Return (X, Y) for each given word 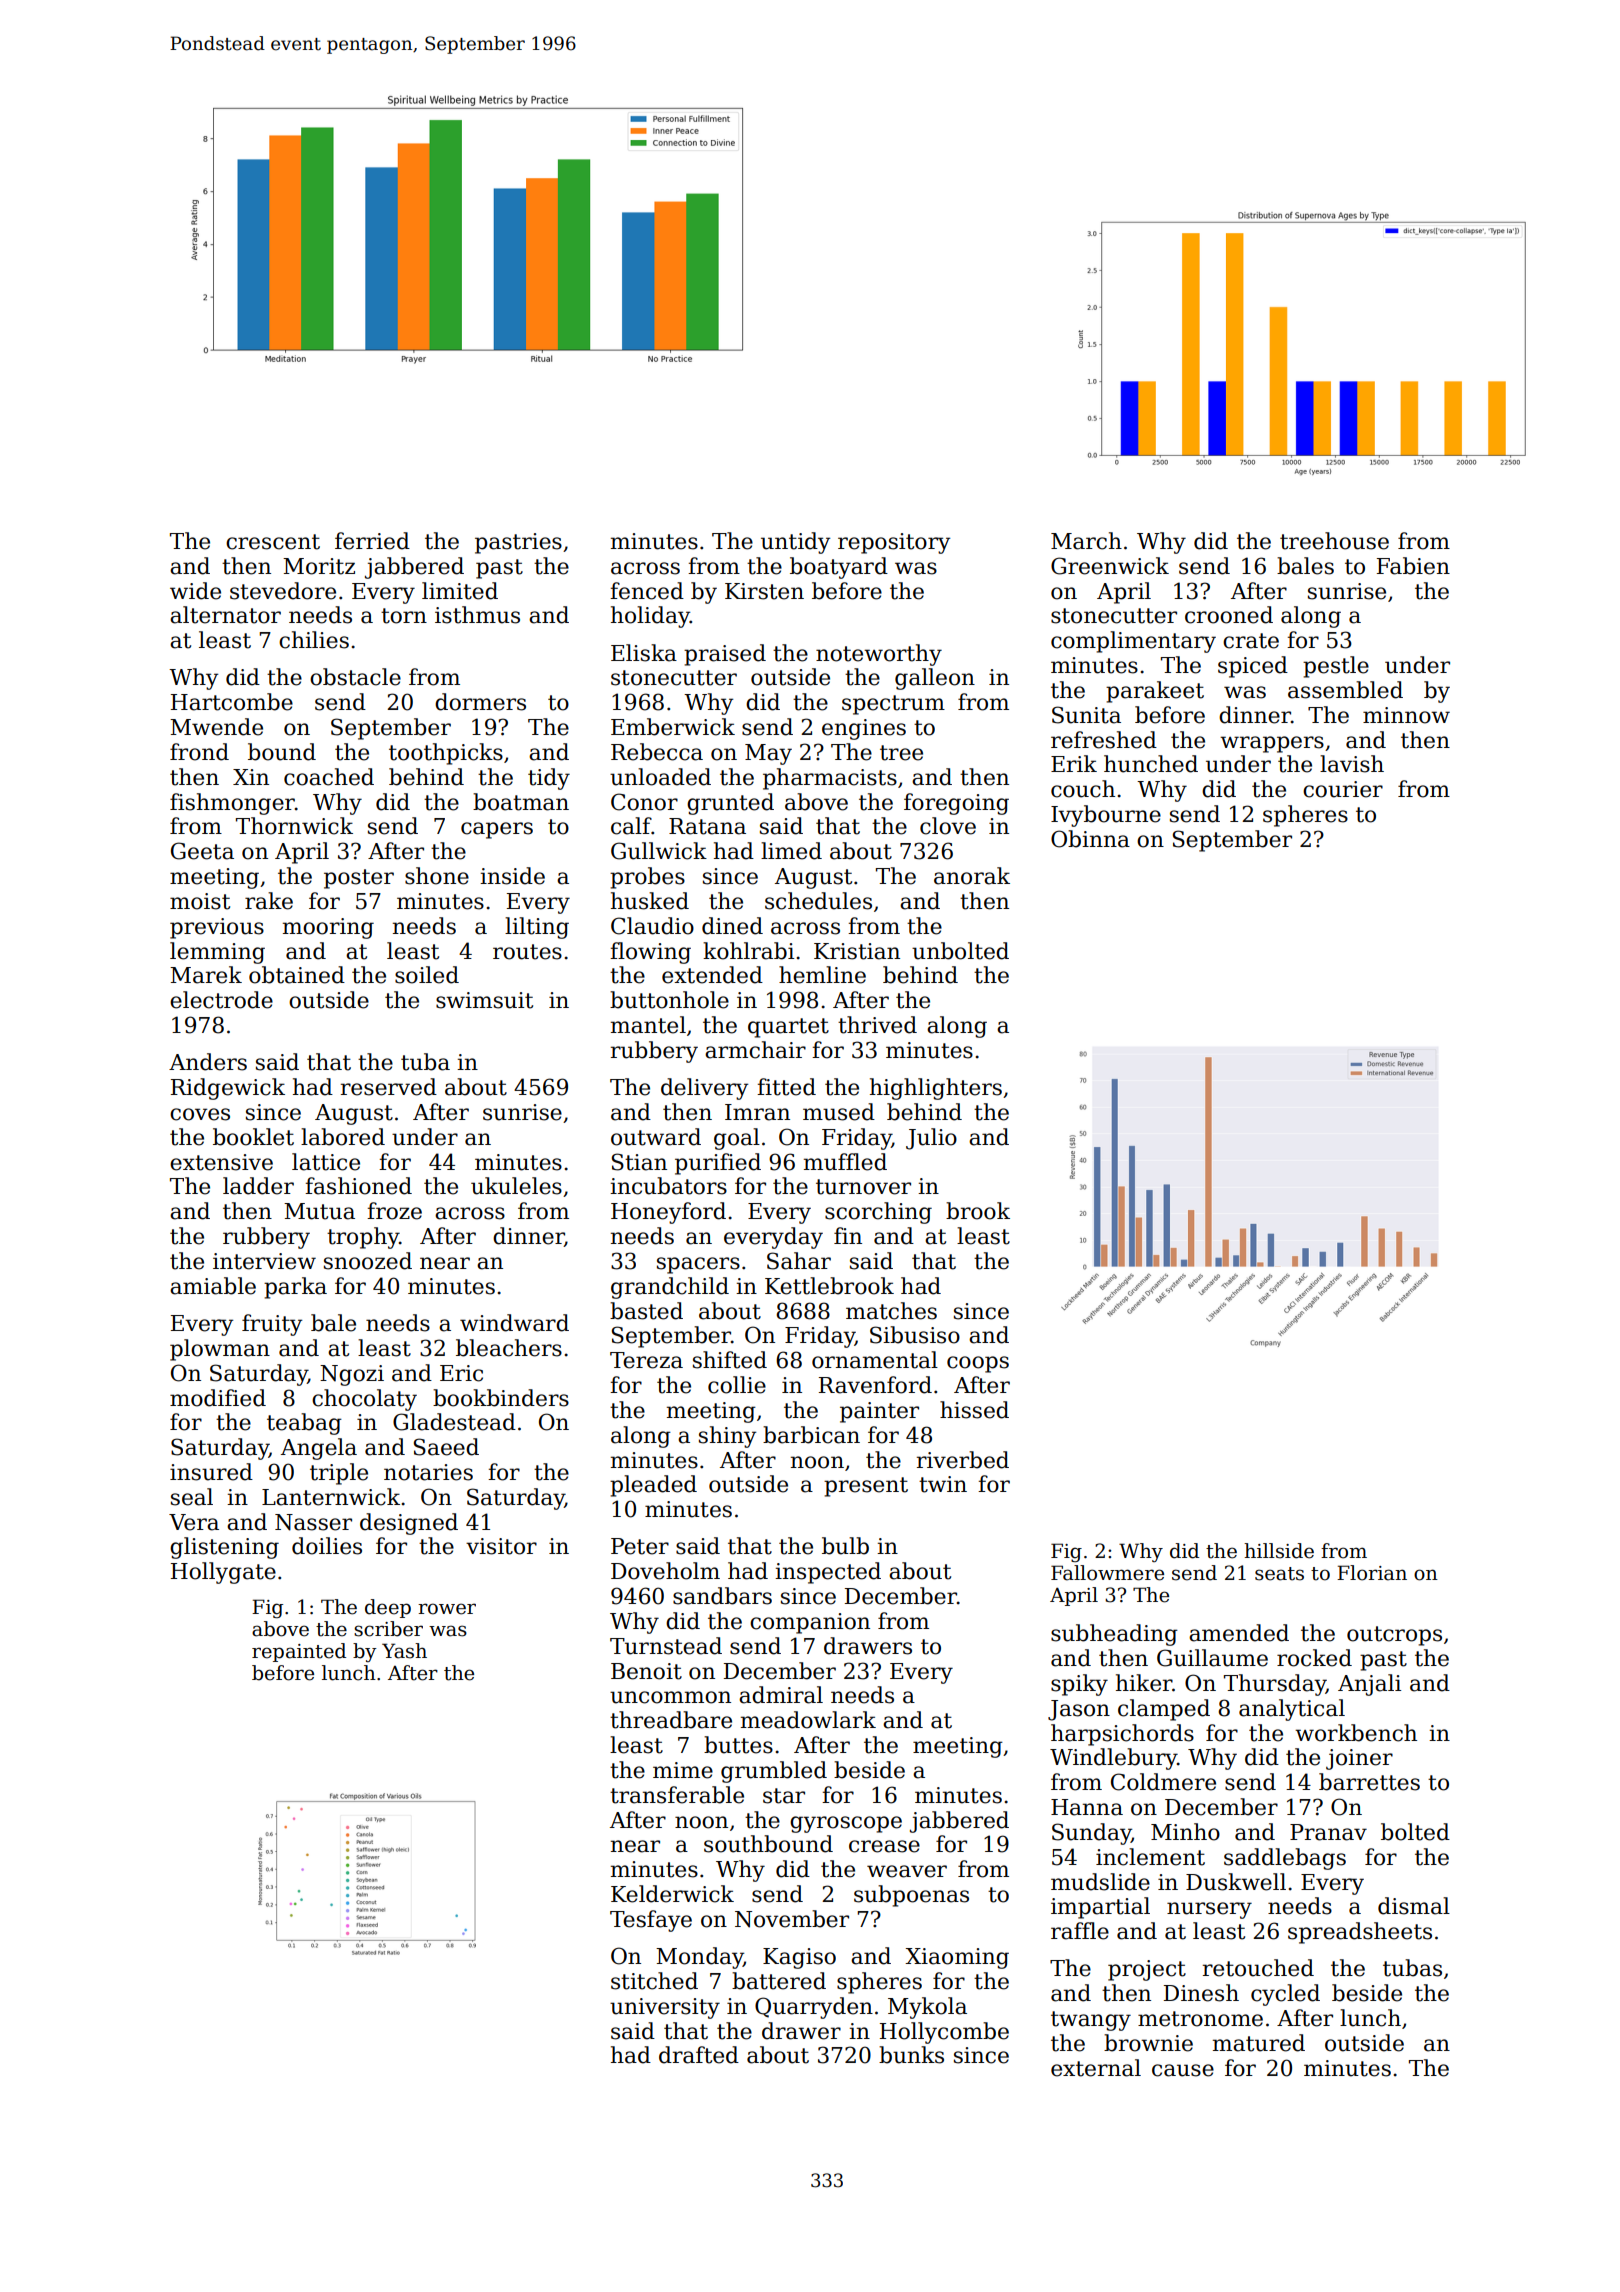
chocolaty (364, 1400)
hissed (974, 1410)
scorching (878, 1213)
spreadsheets (1360, 1933)
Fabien (1413, 566)
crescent (273, 542)
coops (978, 1364)
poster (359, 879)
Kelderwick (672, 1894)
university (665, 2008)
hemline (822, 975)
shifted (730, 1360)
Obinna (1090, 839)
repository (894, 543)
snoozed (368, 1261)
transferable (677, 1795)
